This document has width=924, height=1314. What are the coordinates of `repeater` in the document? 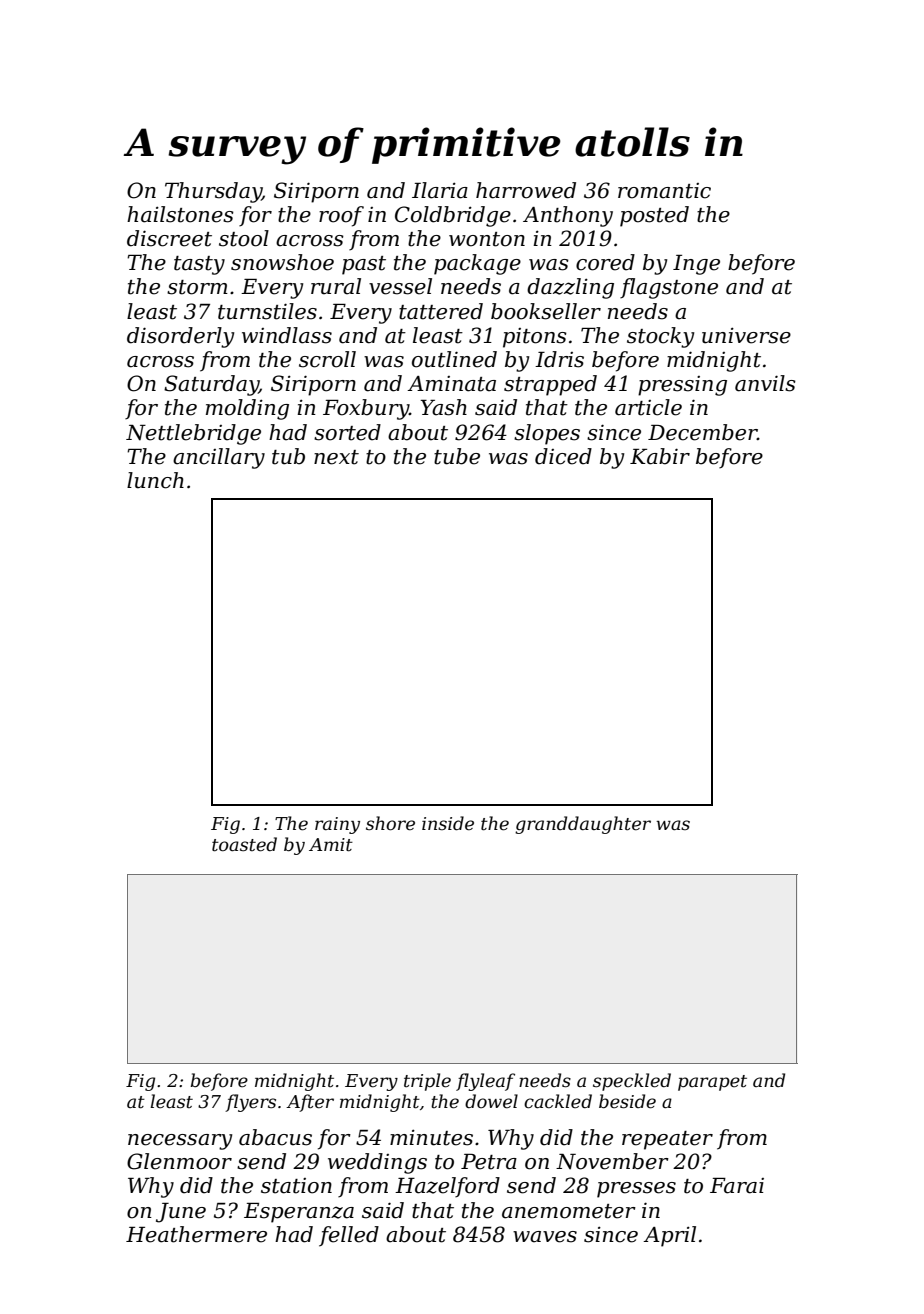 It's located at (667, 1140).
